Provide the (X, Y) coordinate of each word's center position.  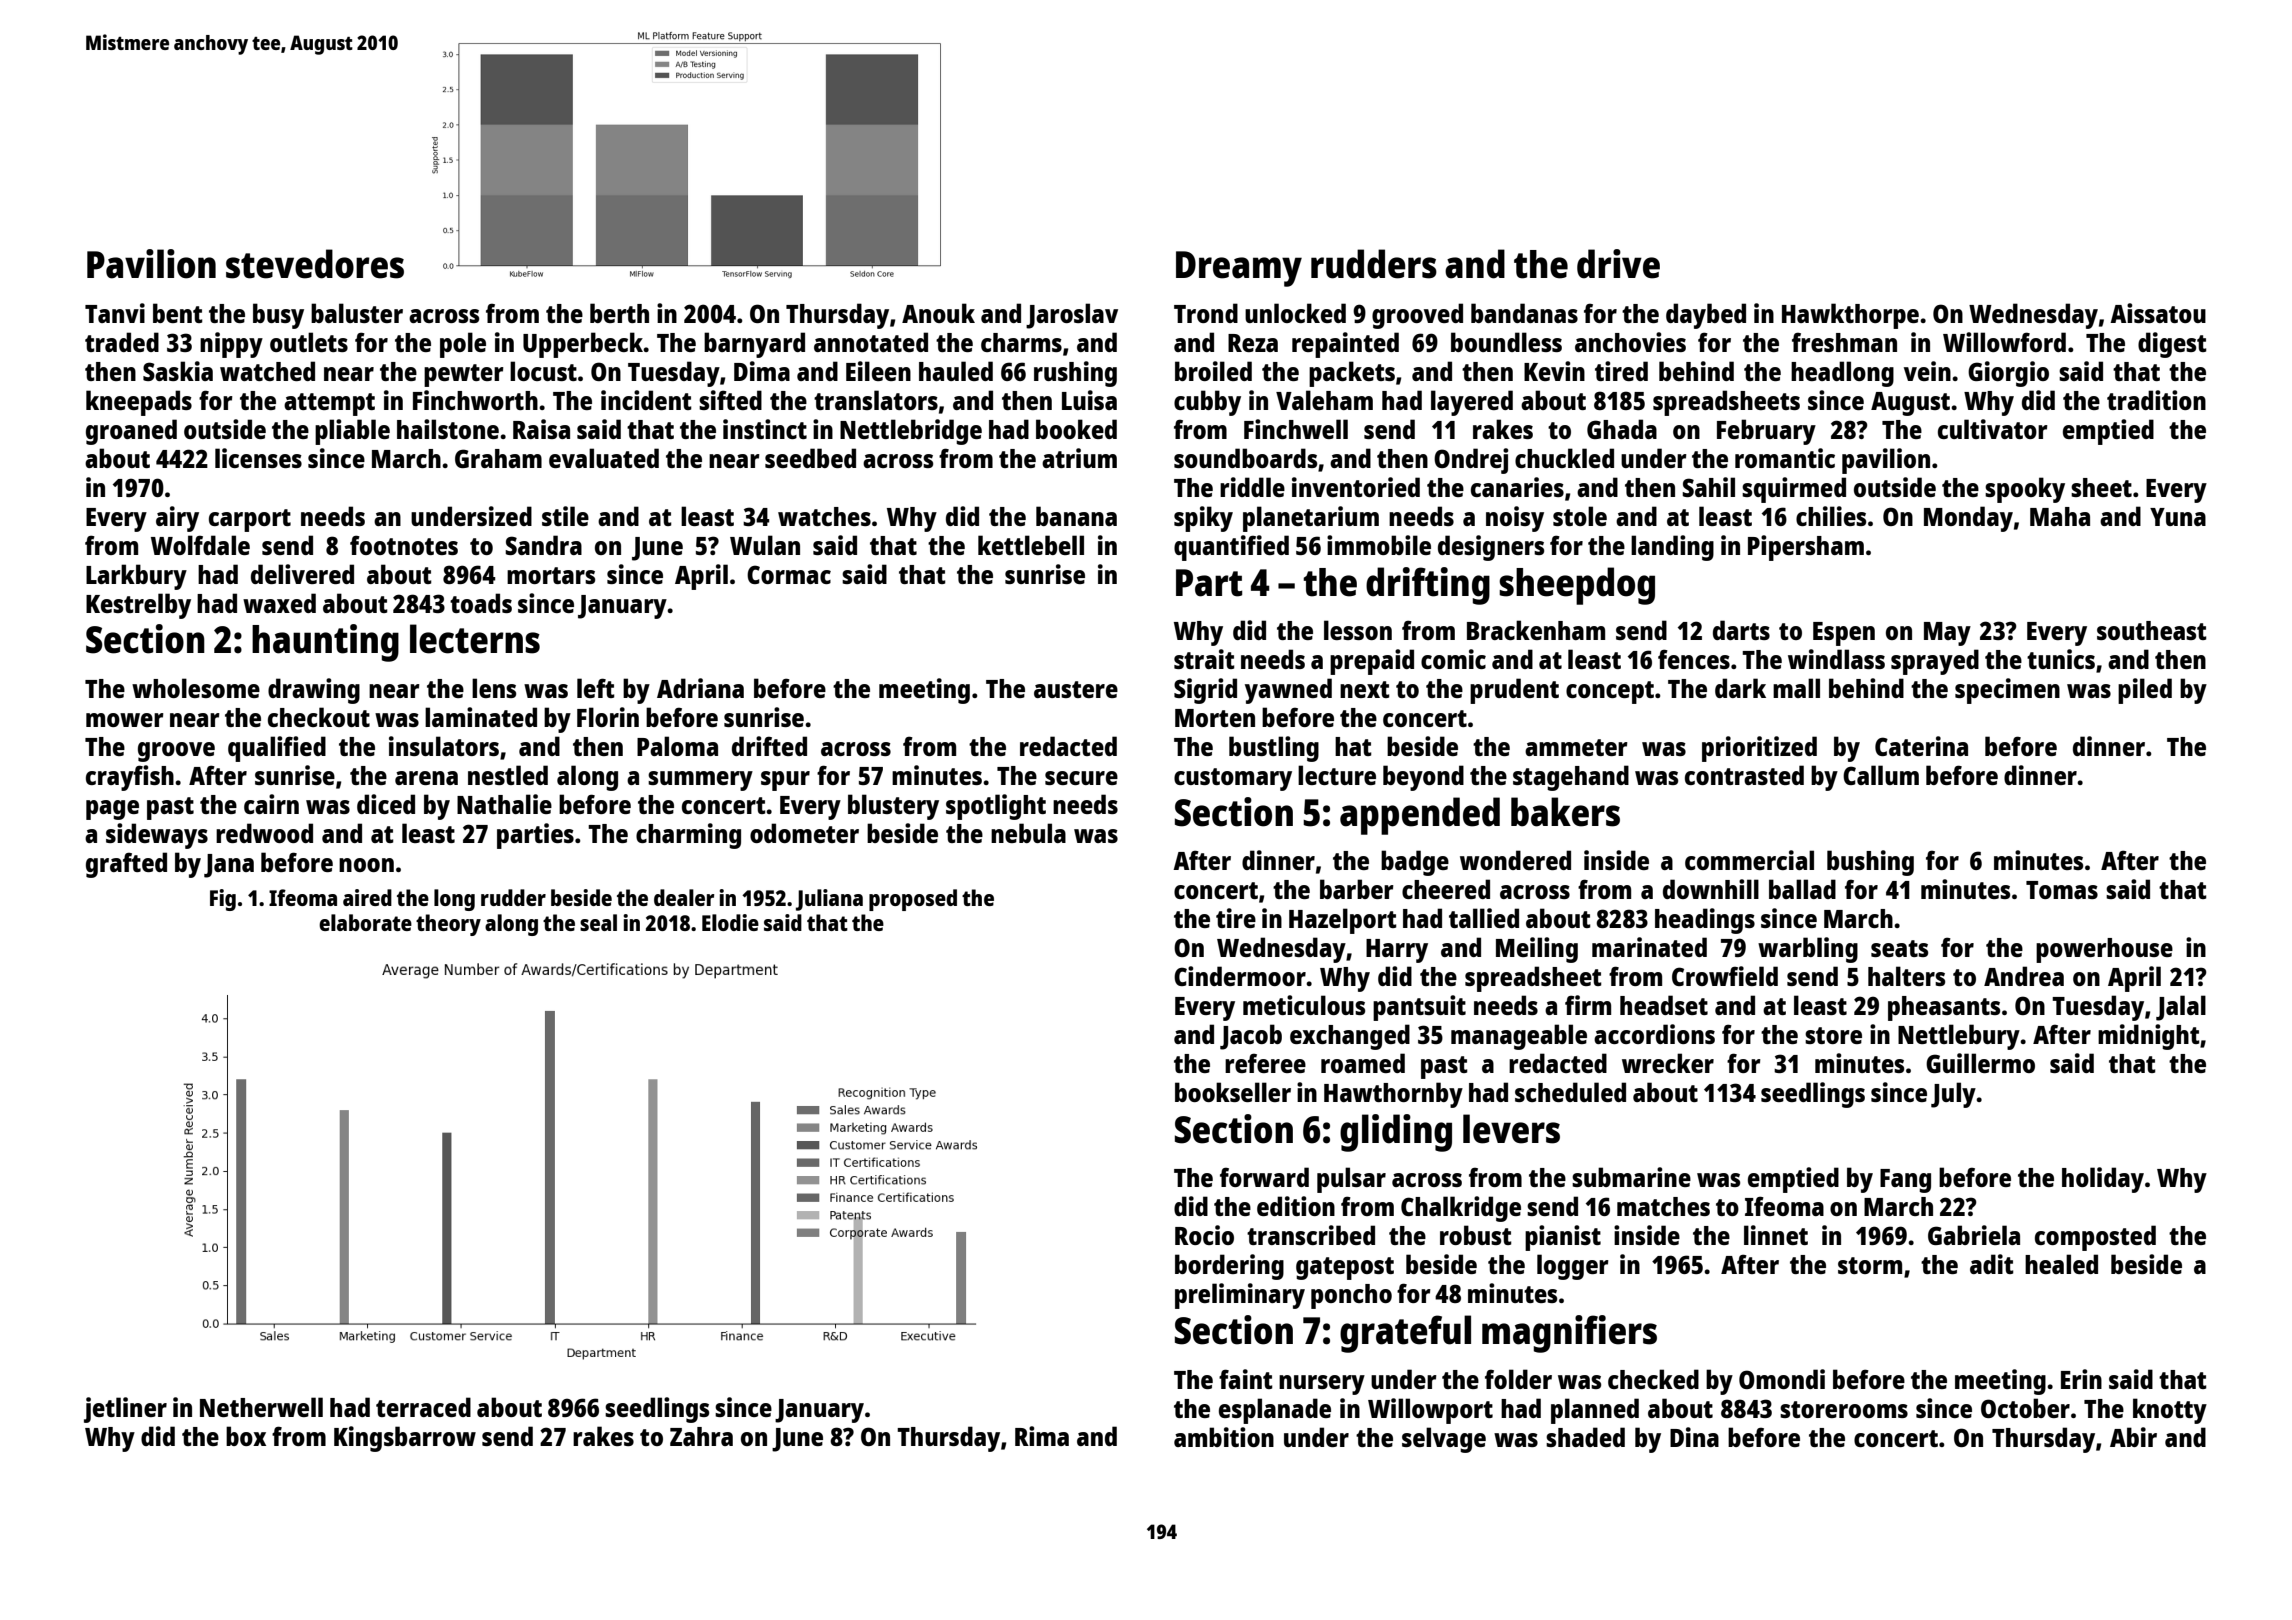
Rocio (1204, 1235)
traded (122, 342)
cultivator (1993, 429)
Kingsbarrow (405, 1439)
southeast (2152, 630)
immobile (1379, 545)
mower (125, 720)
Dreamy (1239, 269)
